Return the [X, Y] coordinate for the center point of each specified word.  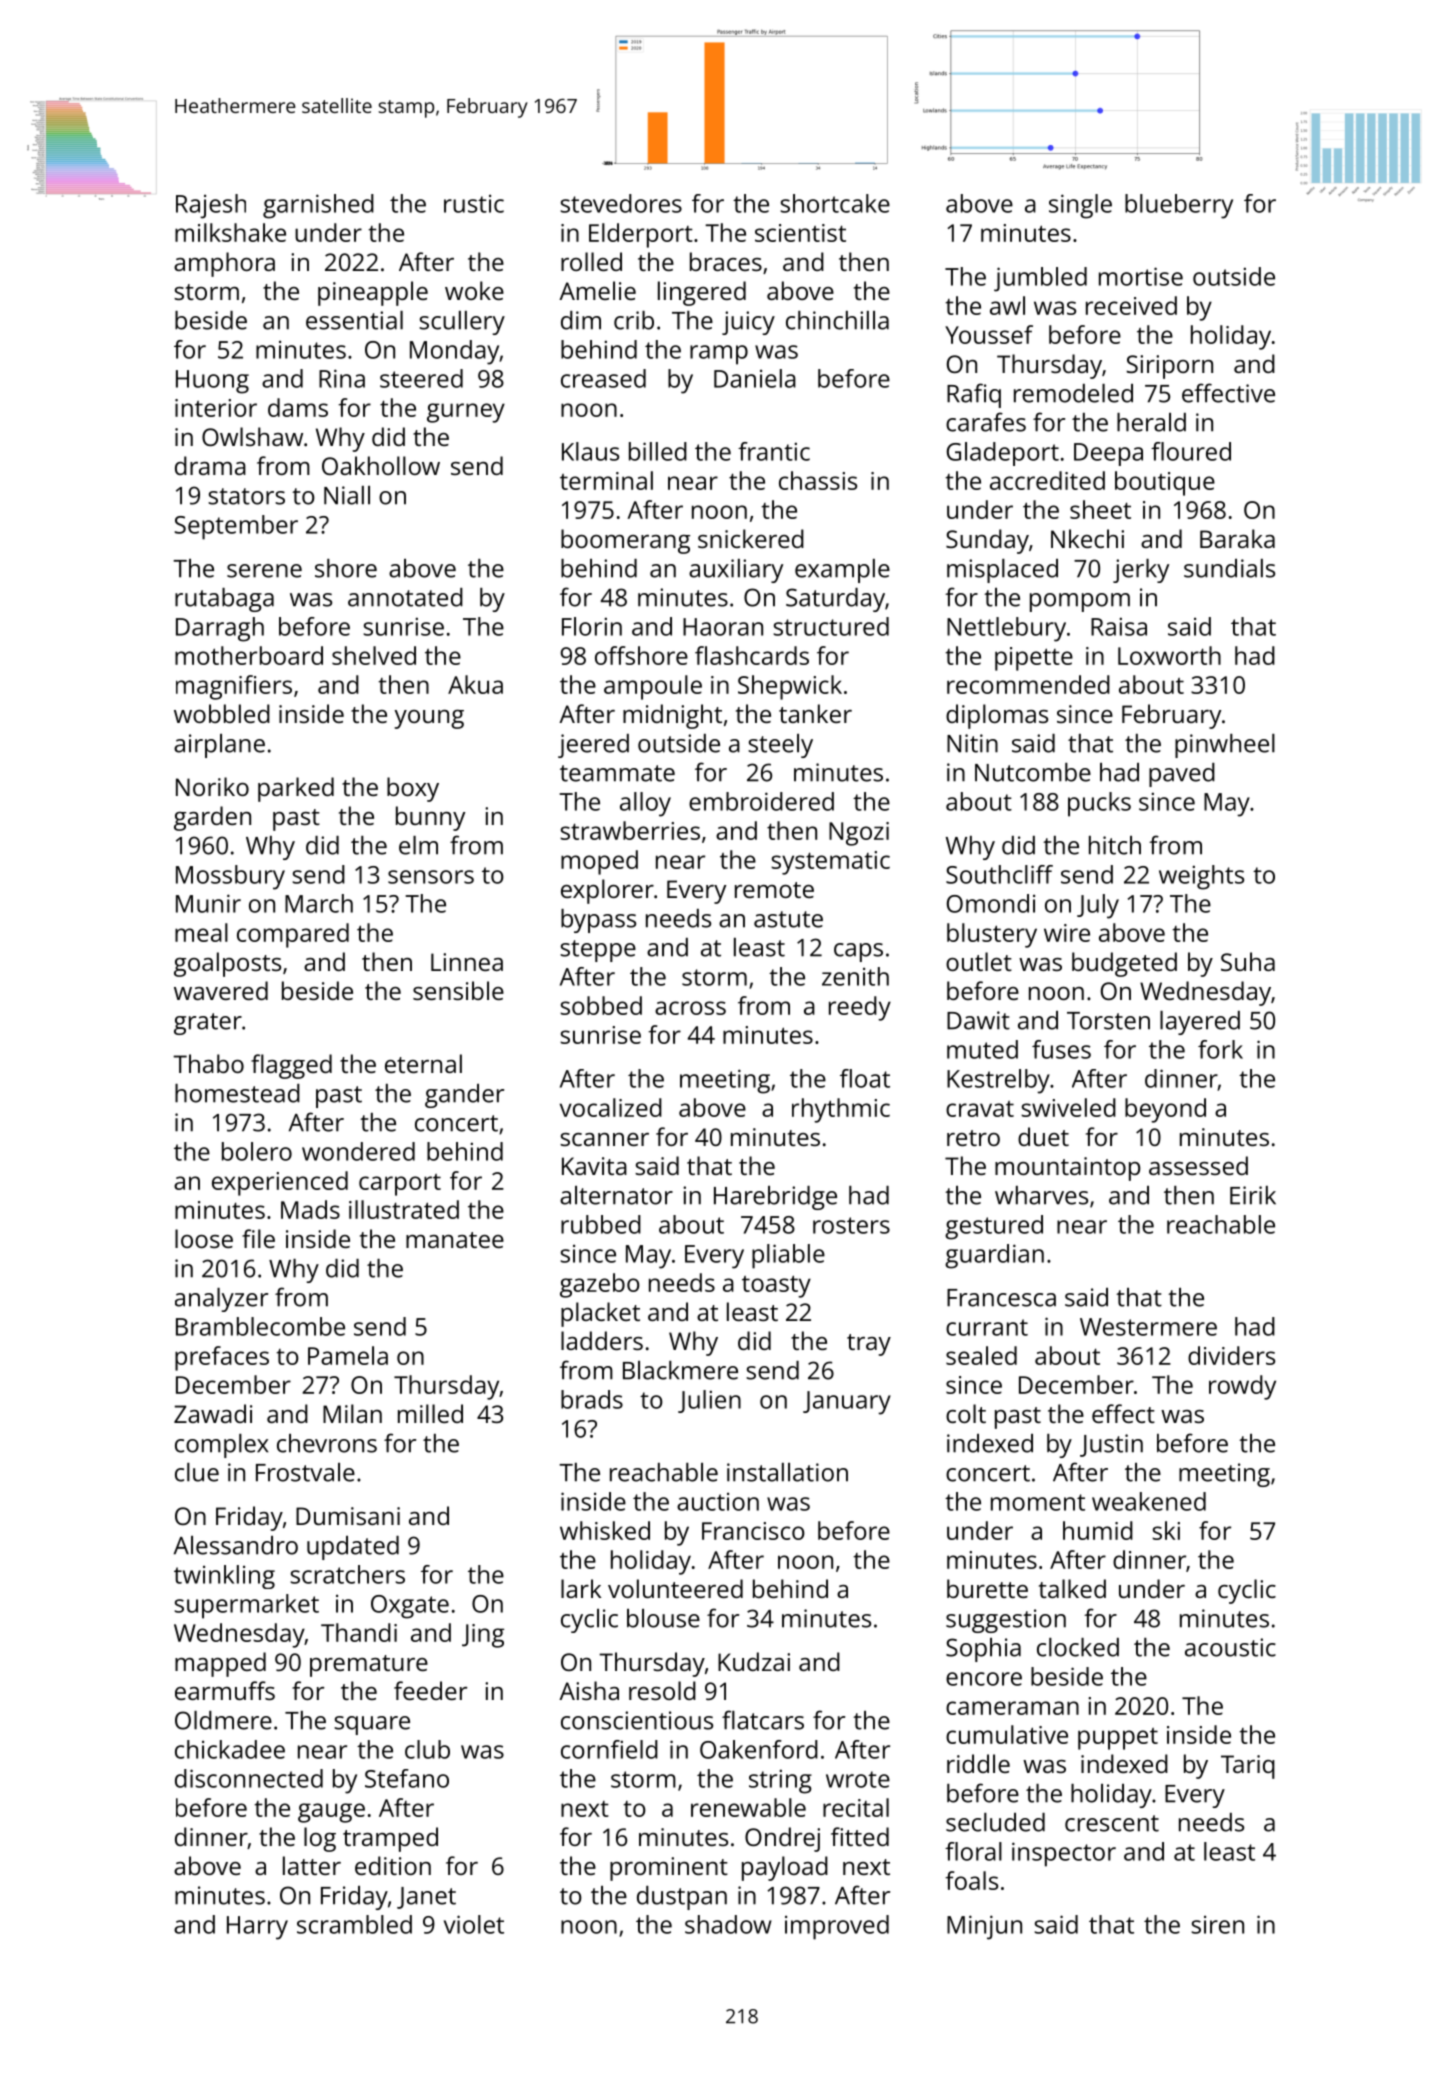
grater [208, 1024]
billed [658, 451]
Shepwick [790, 687]
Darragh [220, 629]
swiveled [1068, 1107]
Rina [342, 378]
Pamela [348, 1355]
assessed [1198, 1165]
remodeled [1073, 393]
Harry [257, 1928]
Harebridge [775, 1198]
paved [1182, 775]
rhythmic [841, 1110]
